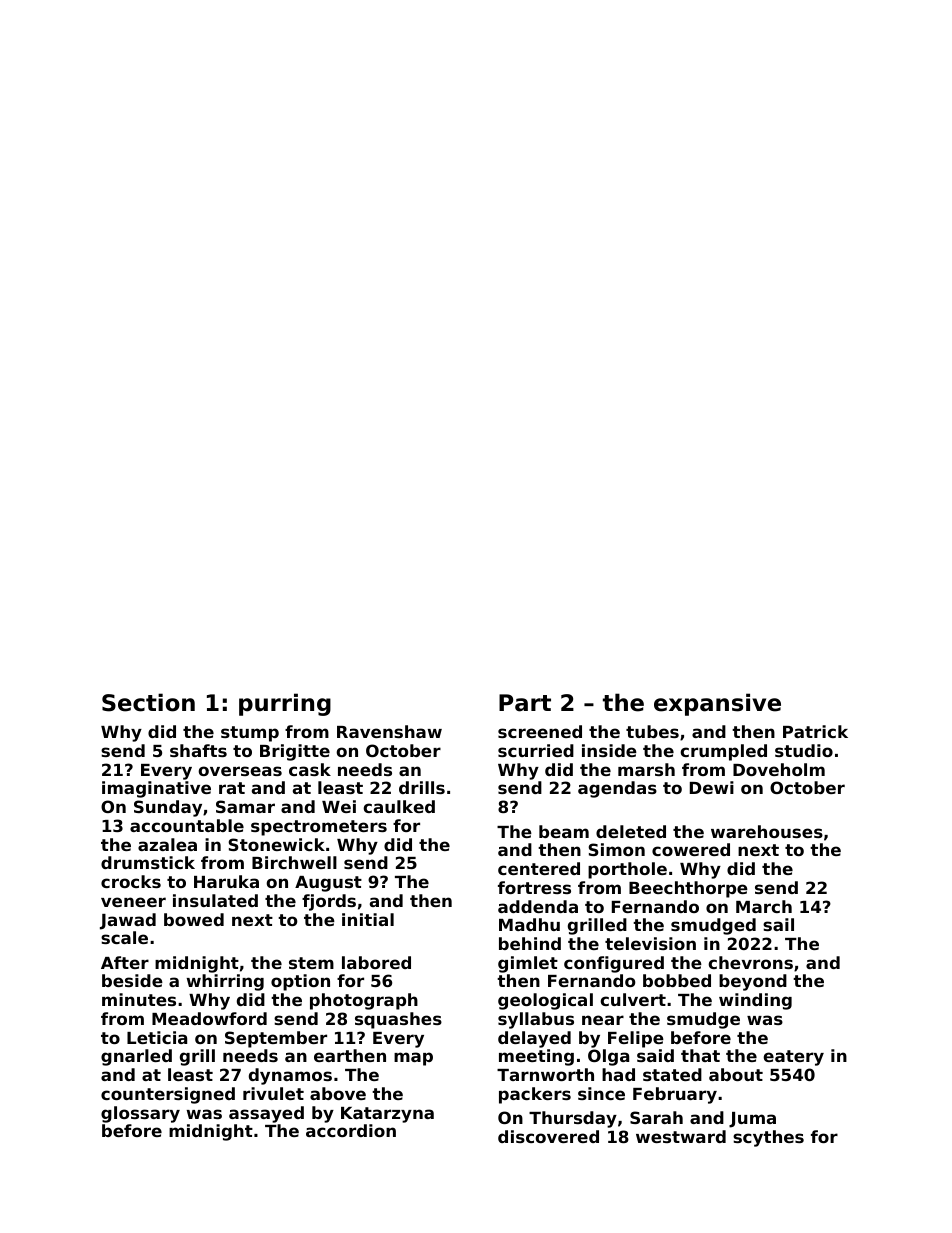 This screenshot has height=1233, width=952. Describe the element at coordinates (768, 1138) in the screenshot. I see `scythes` at that location.
